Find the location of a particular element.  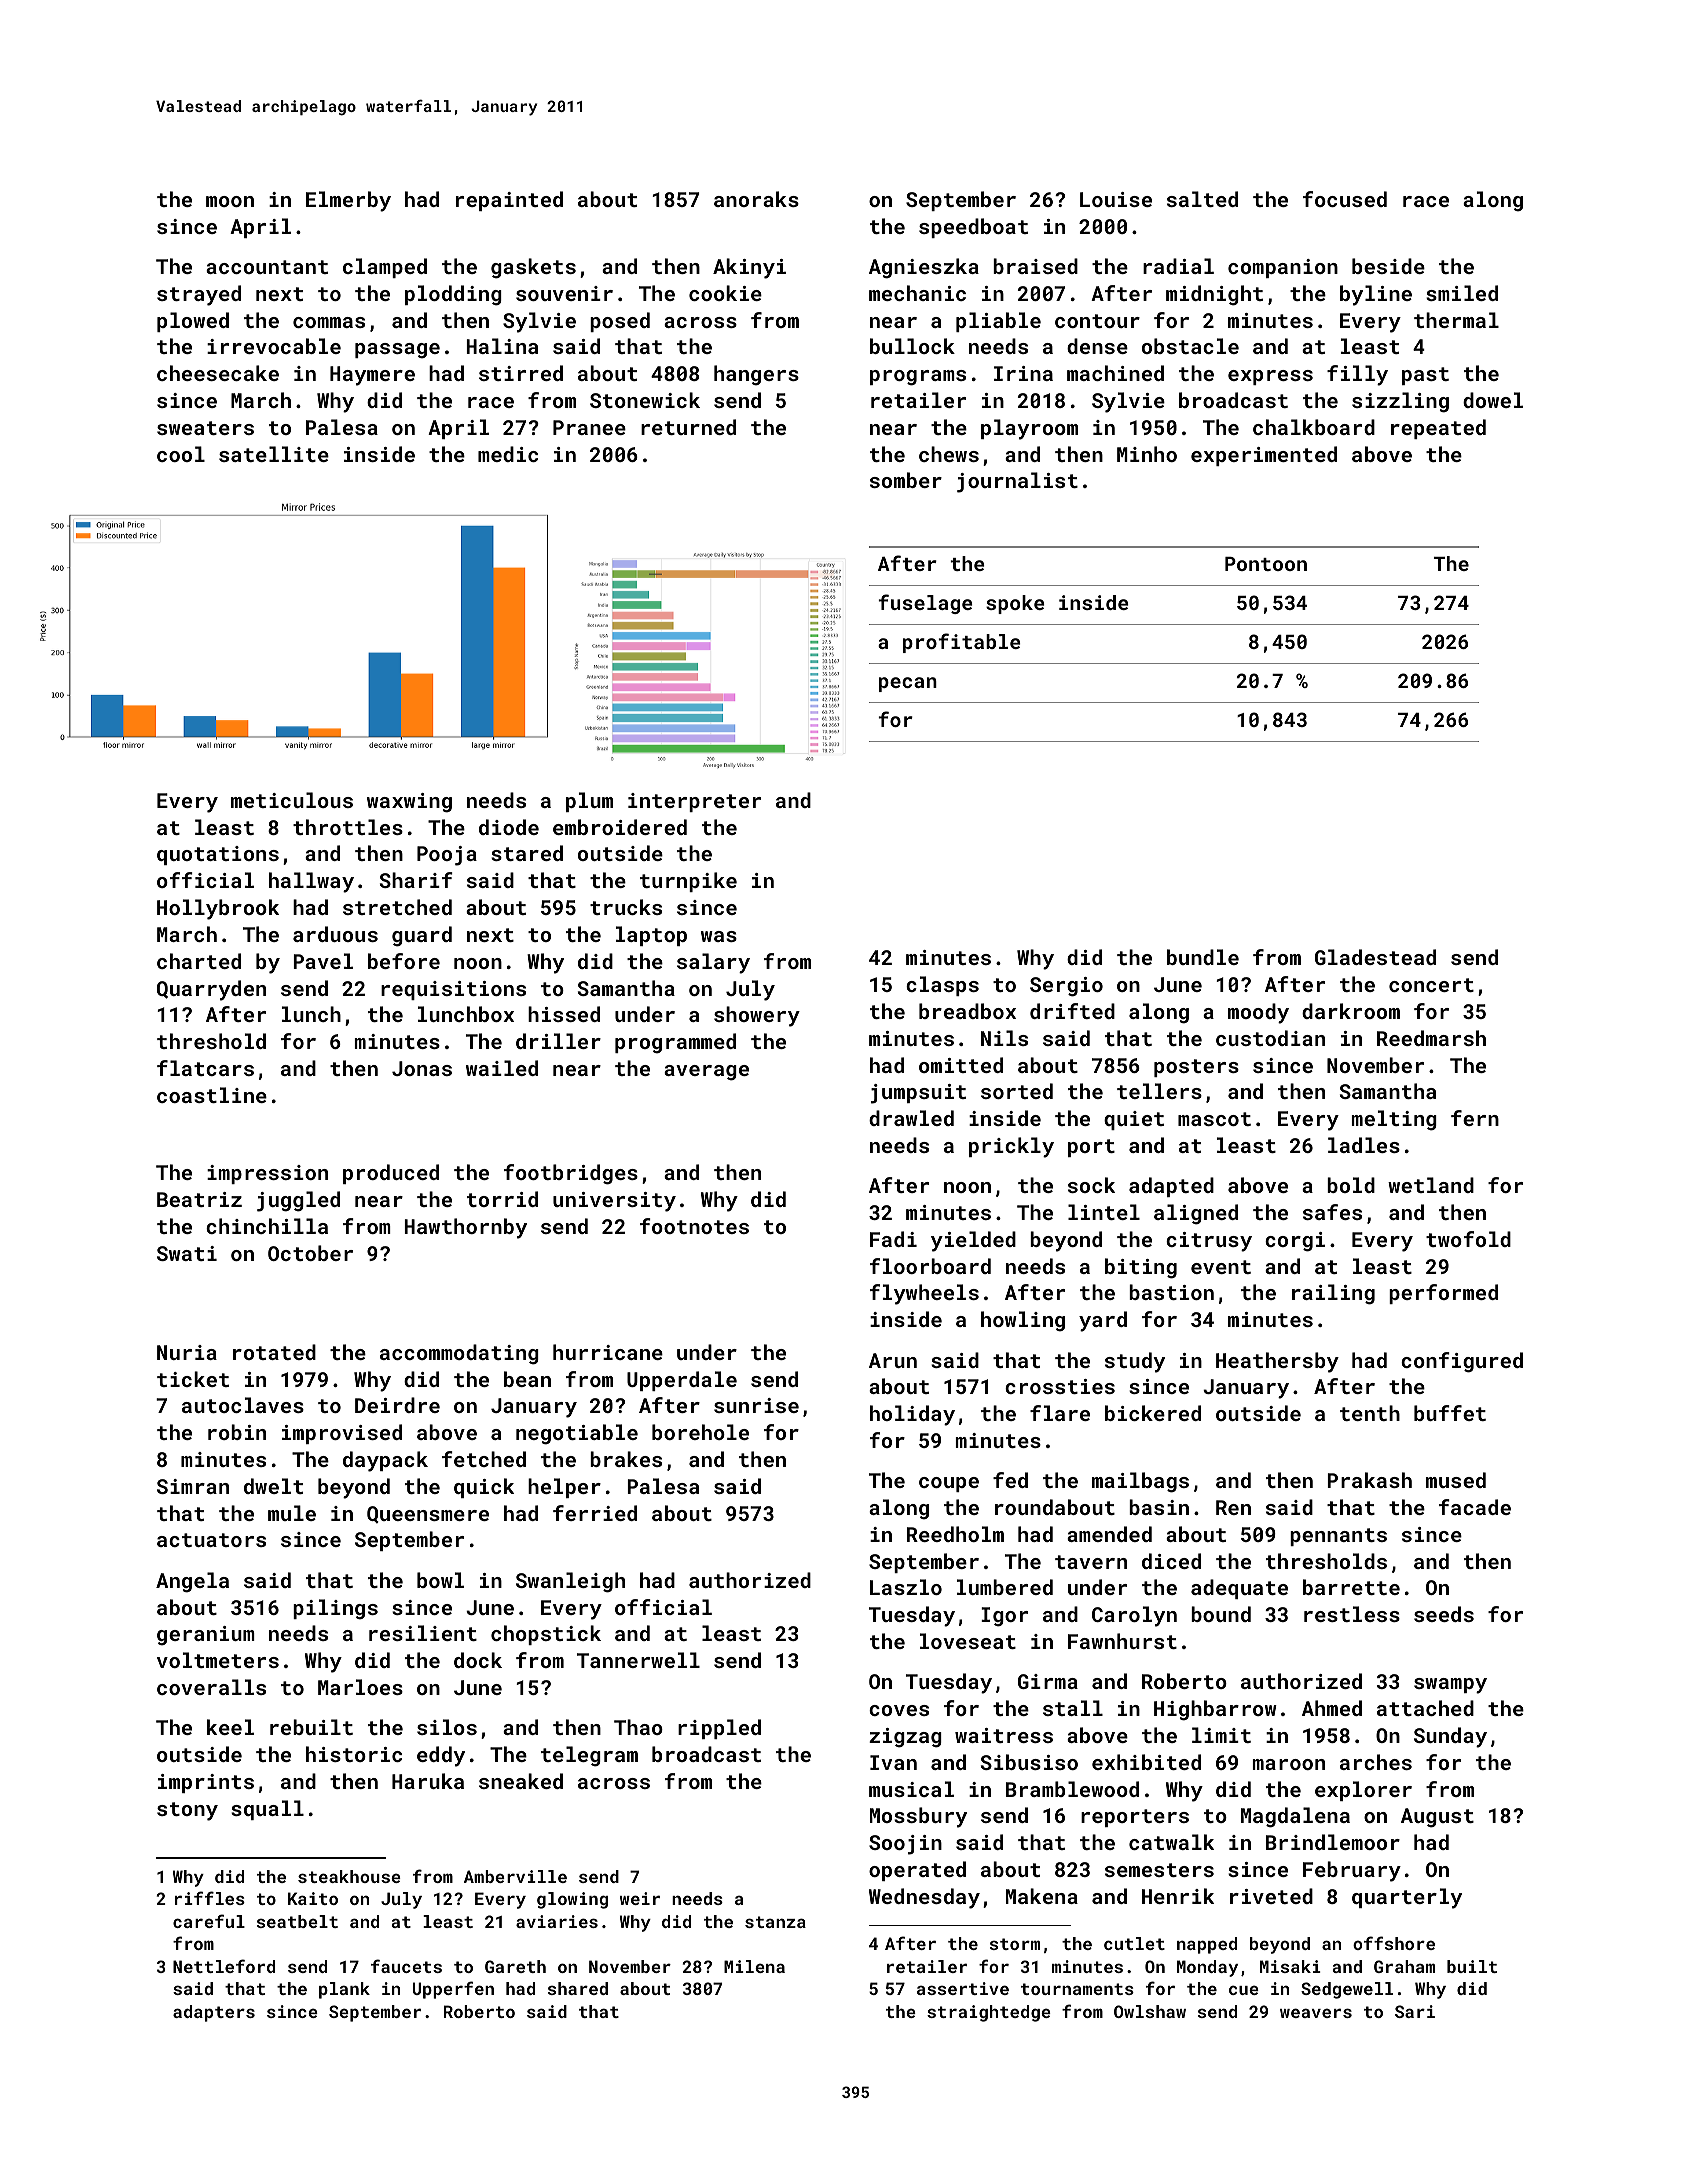

speedboat is located at coordinates (973, 228).
